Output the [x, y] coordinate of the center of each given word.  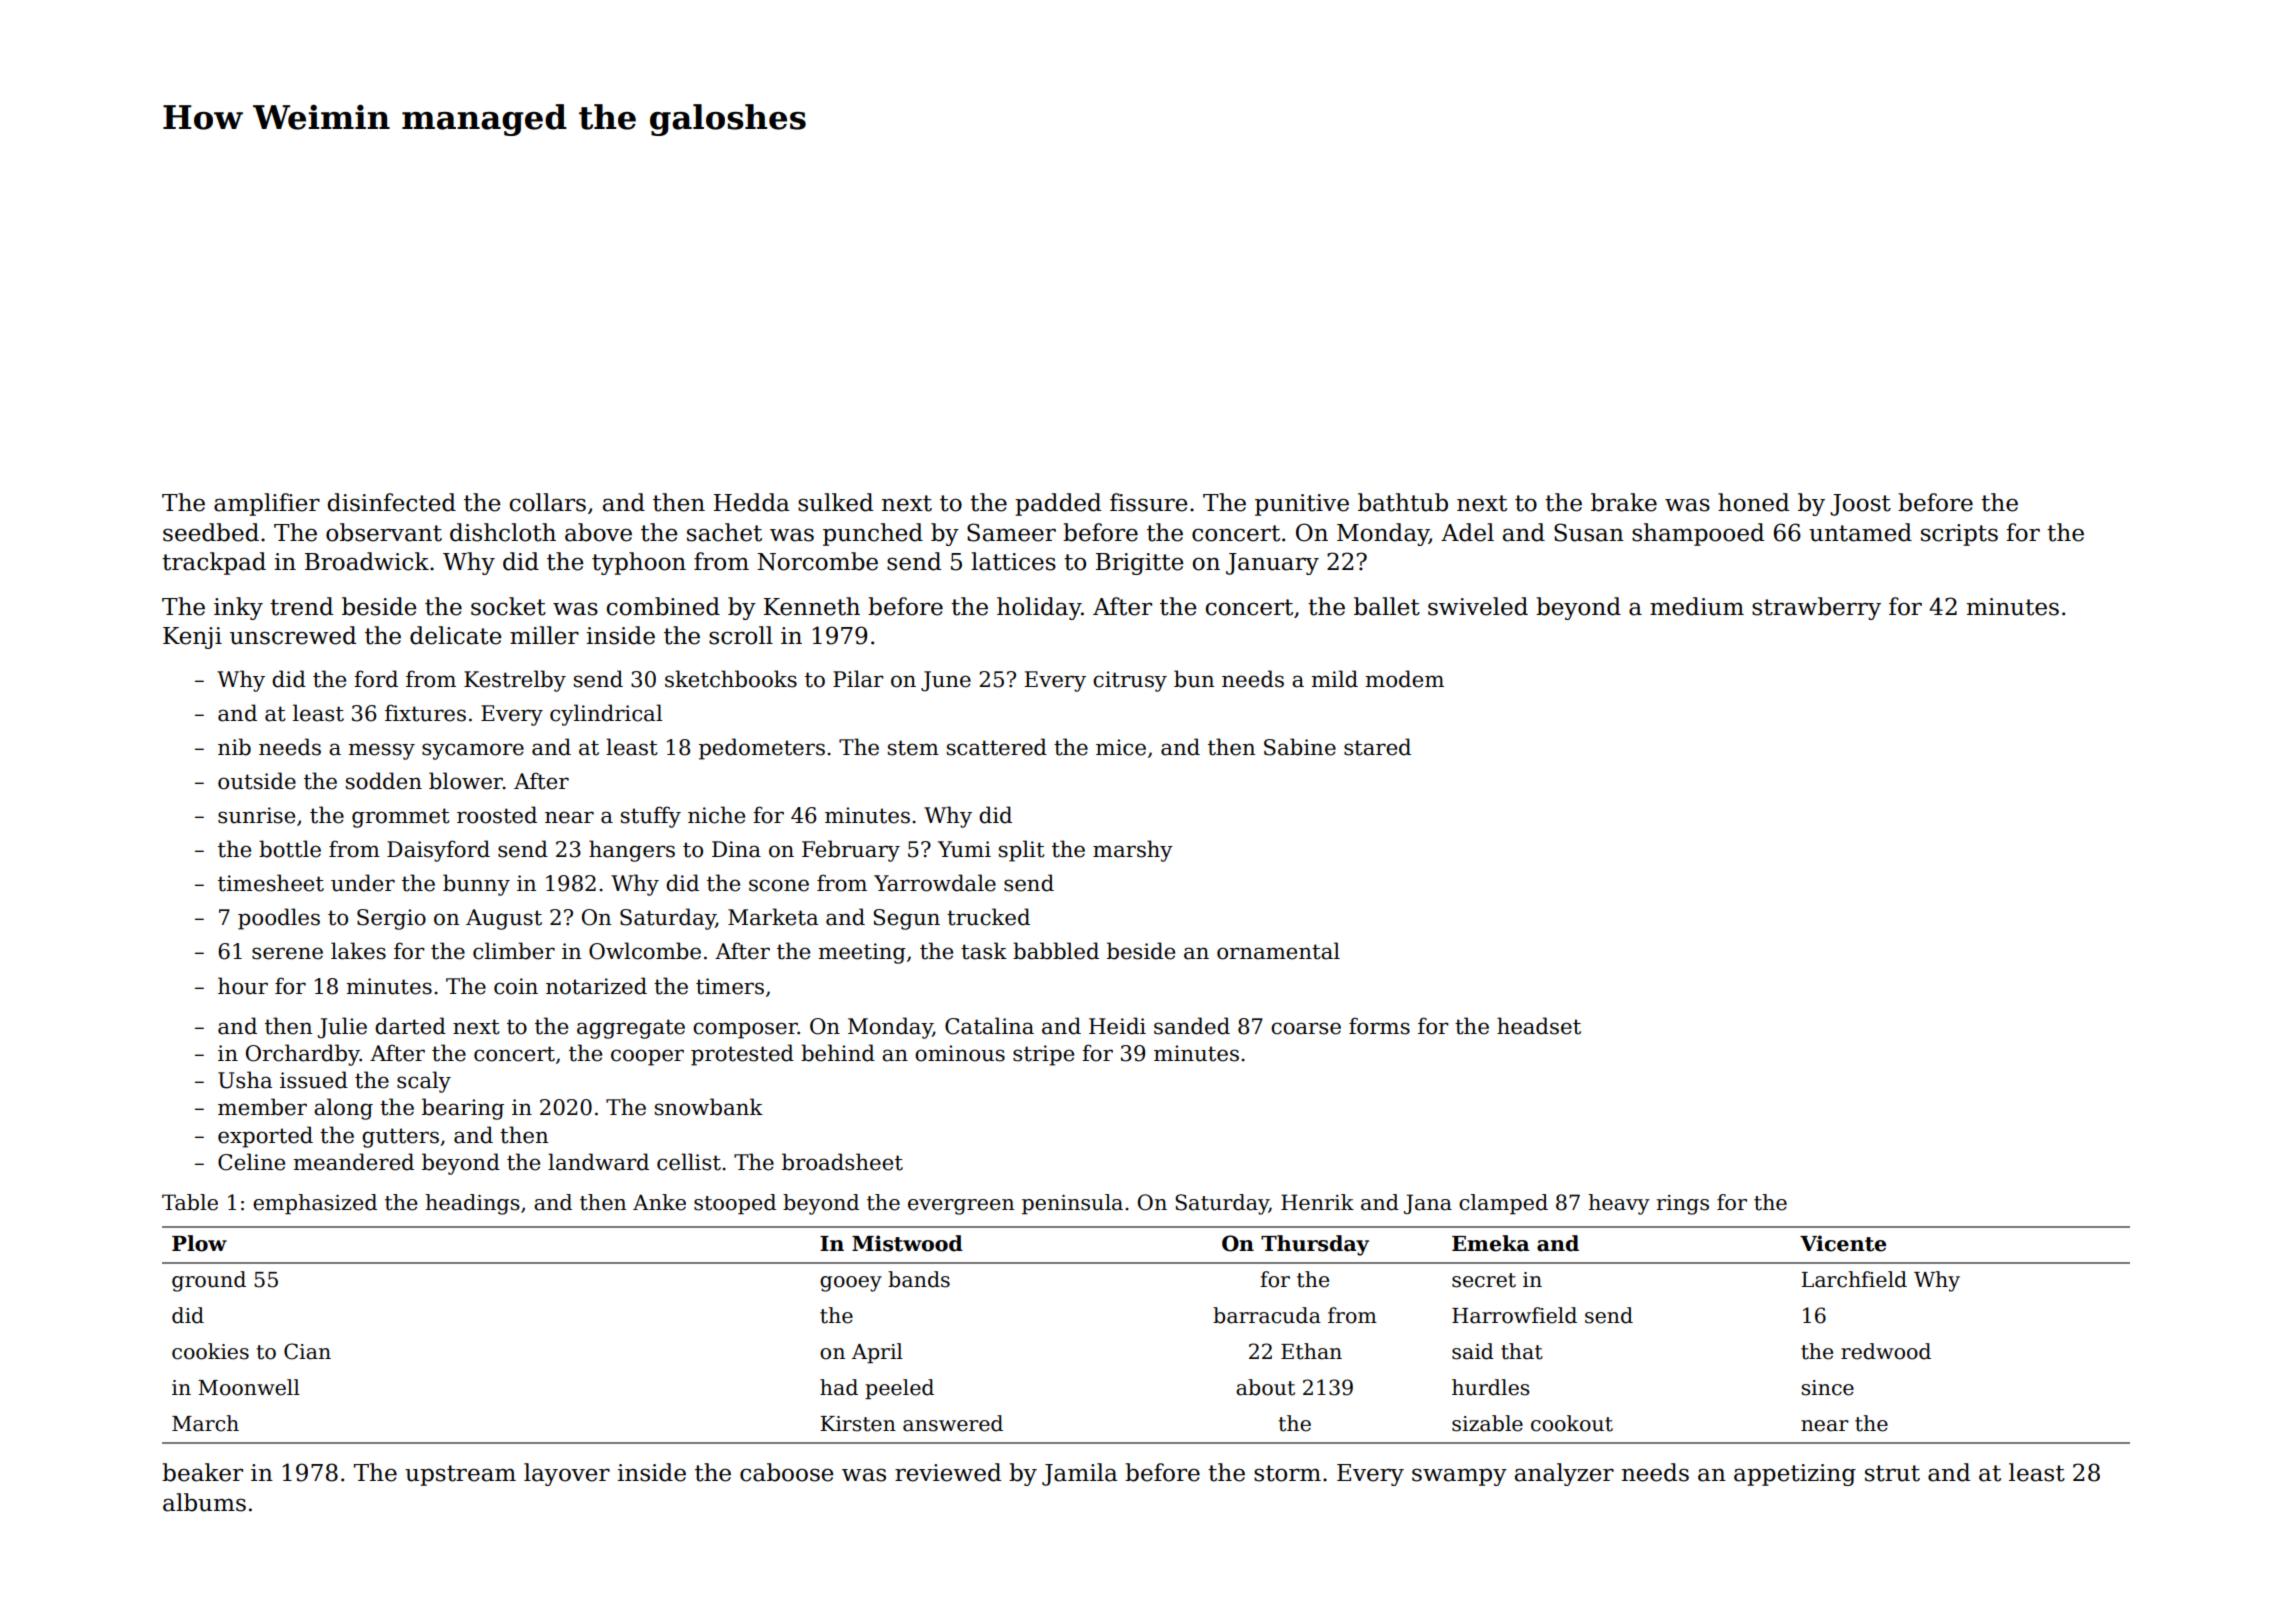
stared [1377, 747]
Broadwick [367, 561]
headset [1539, 1026]
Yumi [964, 849]
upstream [460, 1475]
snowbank [709, 1107]
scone [779, 885]
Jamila [1079, 1474]
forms [1379, 1026]
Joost [1860, 505]
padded [1058, 504]
